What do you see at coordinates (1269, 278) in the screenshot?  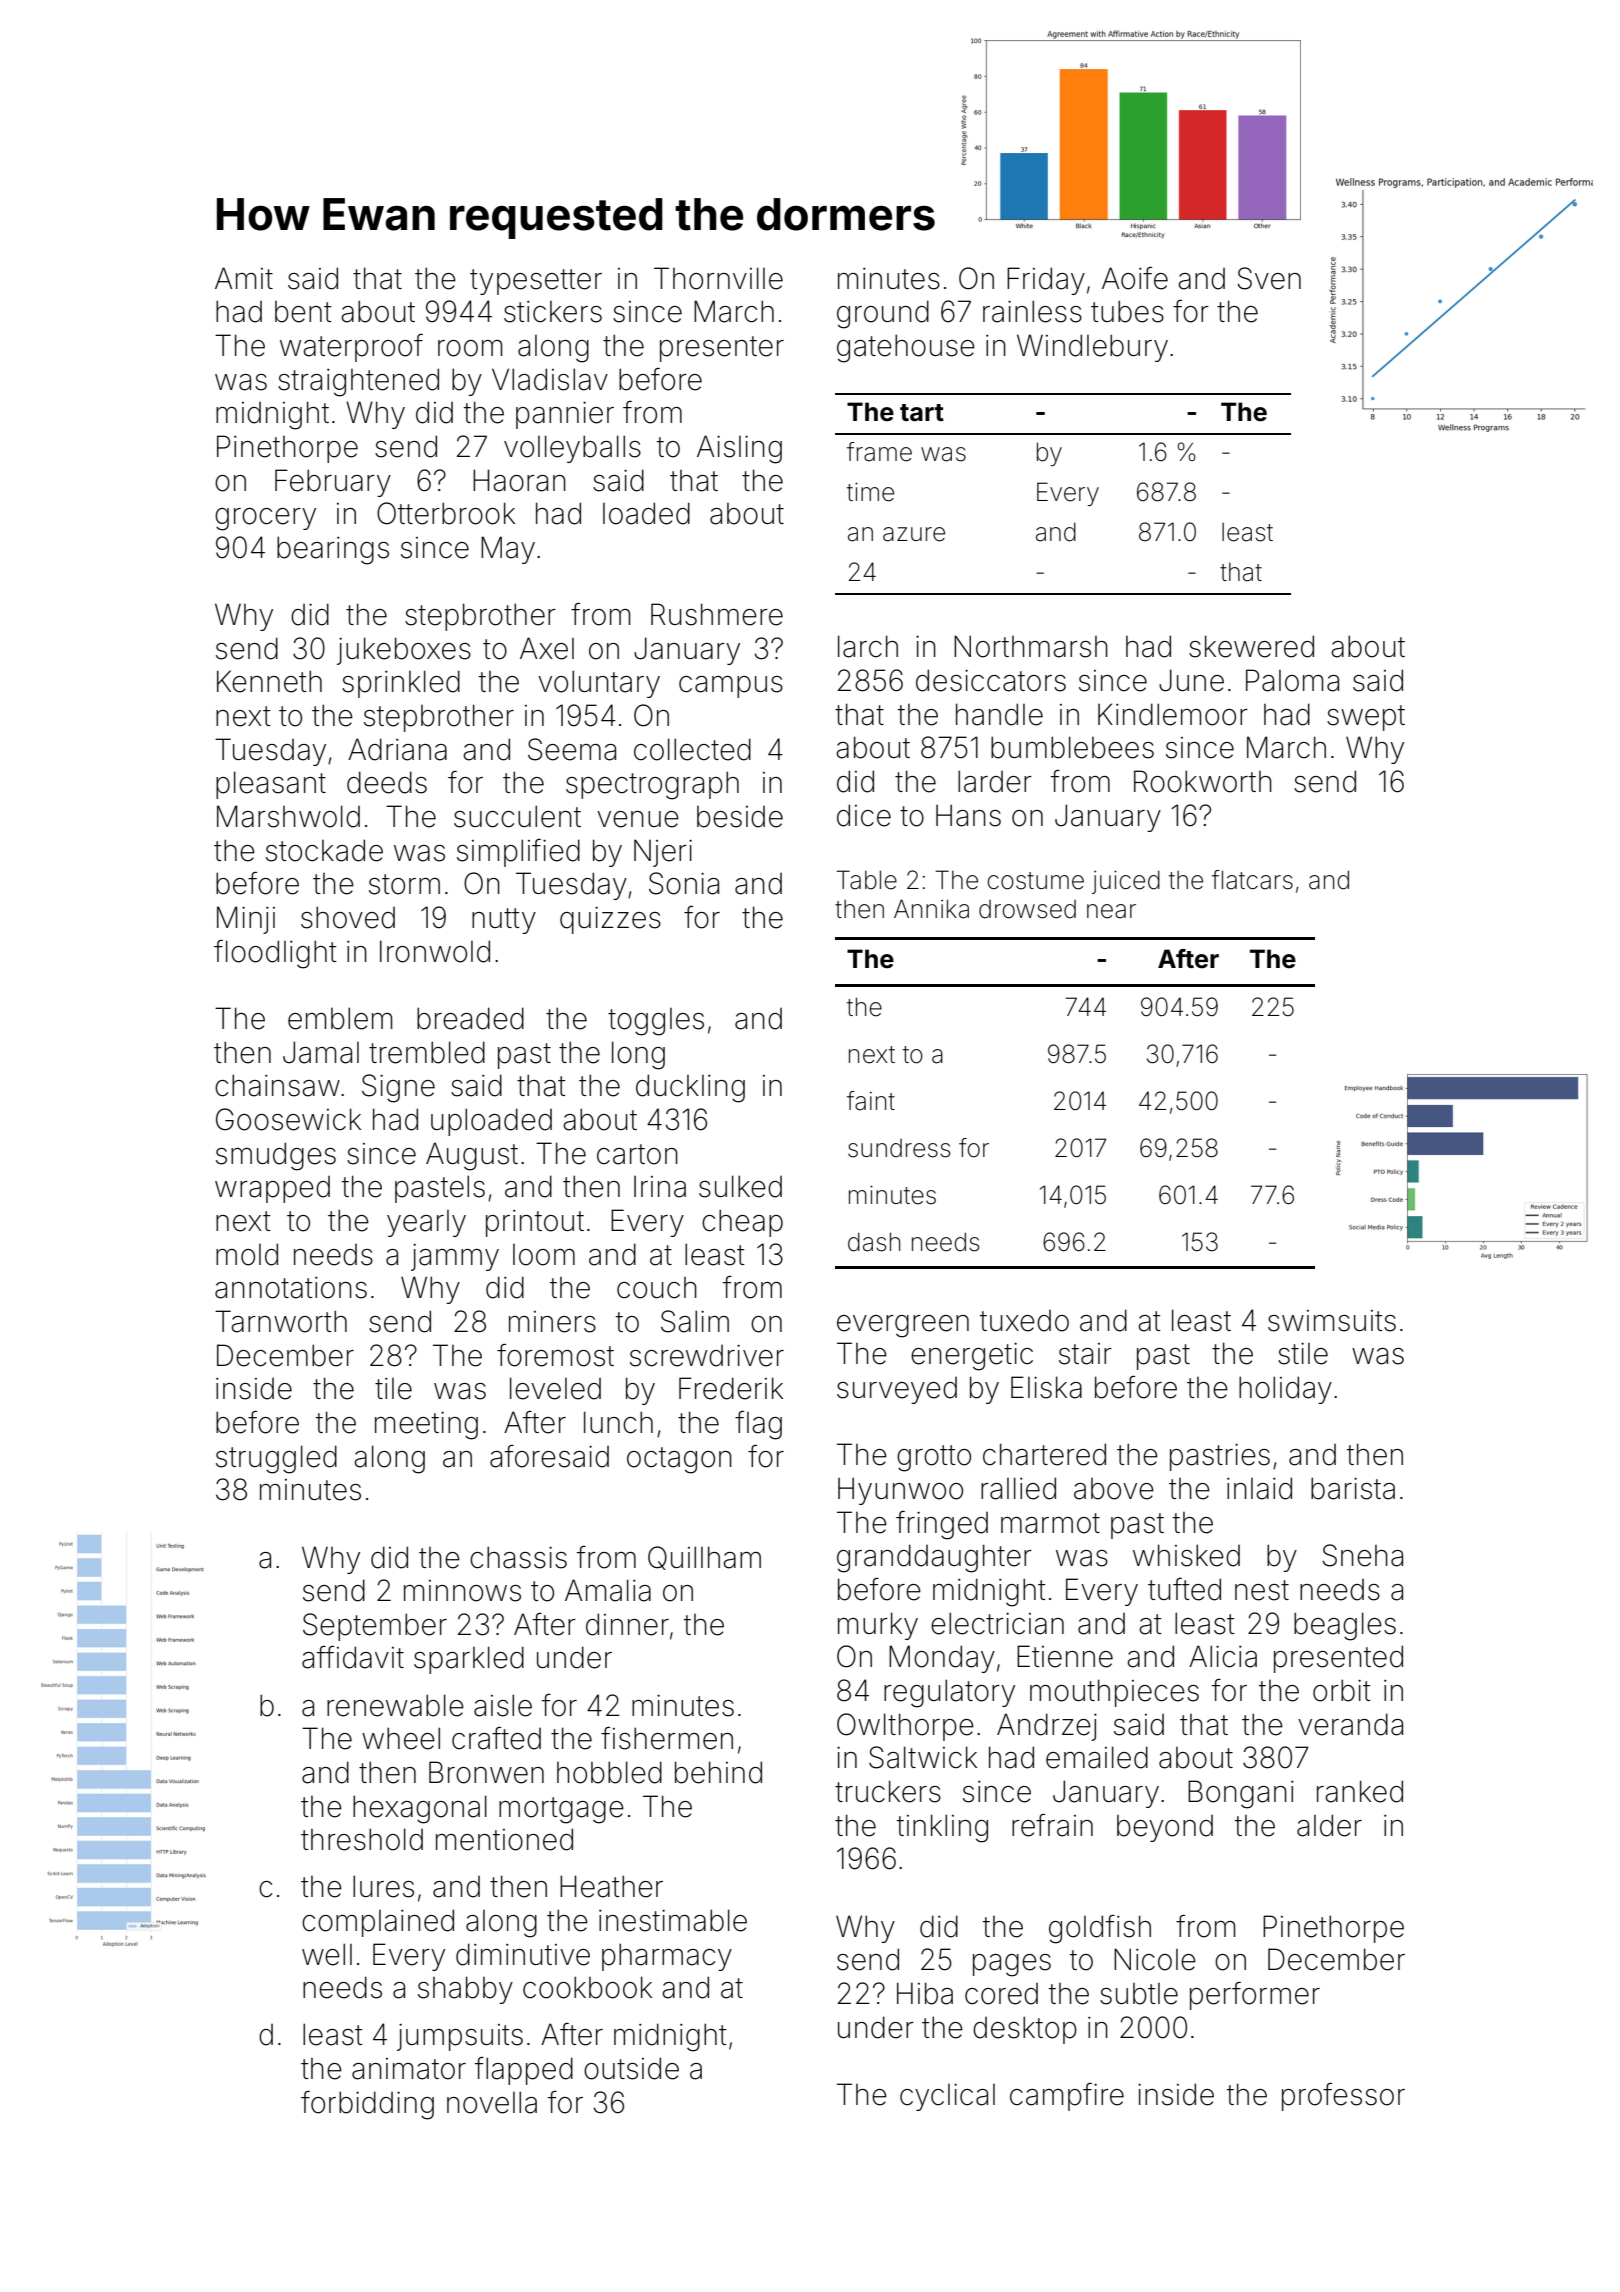 I see `Sven` at bounding box center [1269, 278].
